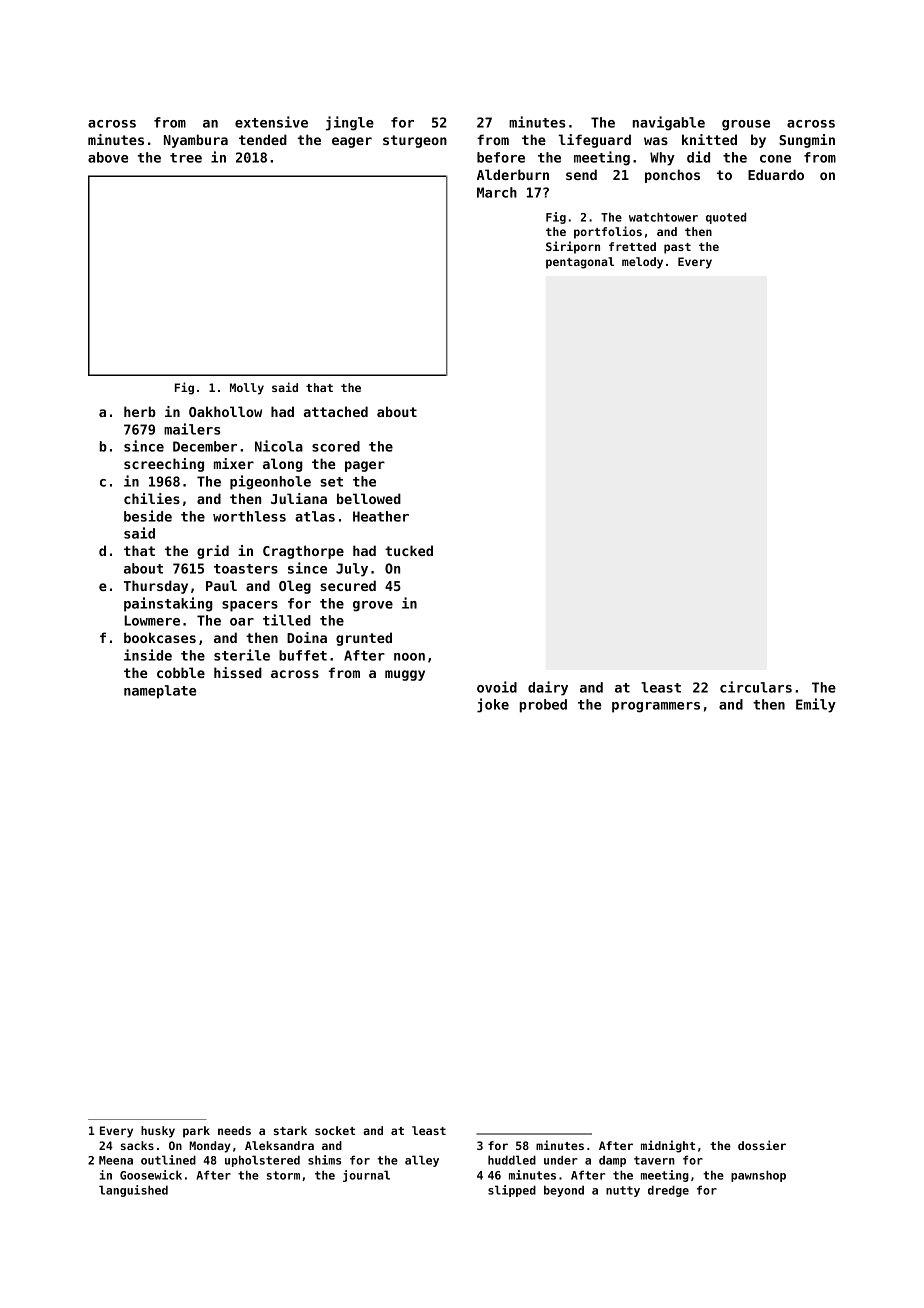  What do you see at coordinates (160, 637) in the page?
I see `bookcases` at bounding box center [160, 637].
